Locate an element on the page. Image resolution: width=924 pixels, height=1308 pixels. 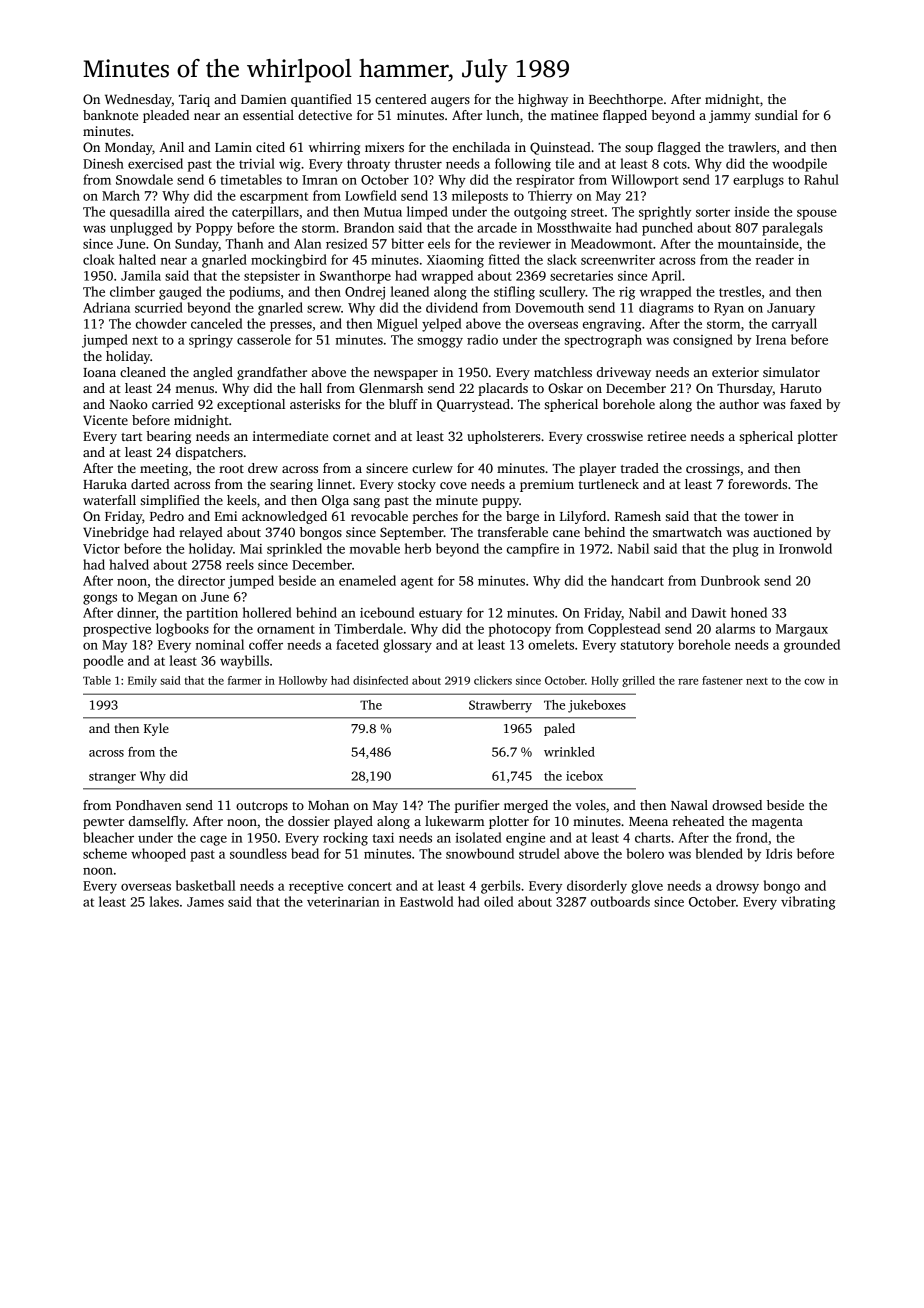
woodpile is located at coordinates (799, 165).
